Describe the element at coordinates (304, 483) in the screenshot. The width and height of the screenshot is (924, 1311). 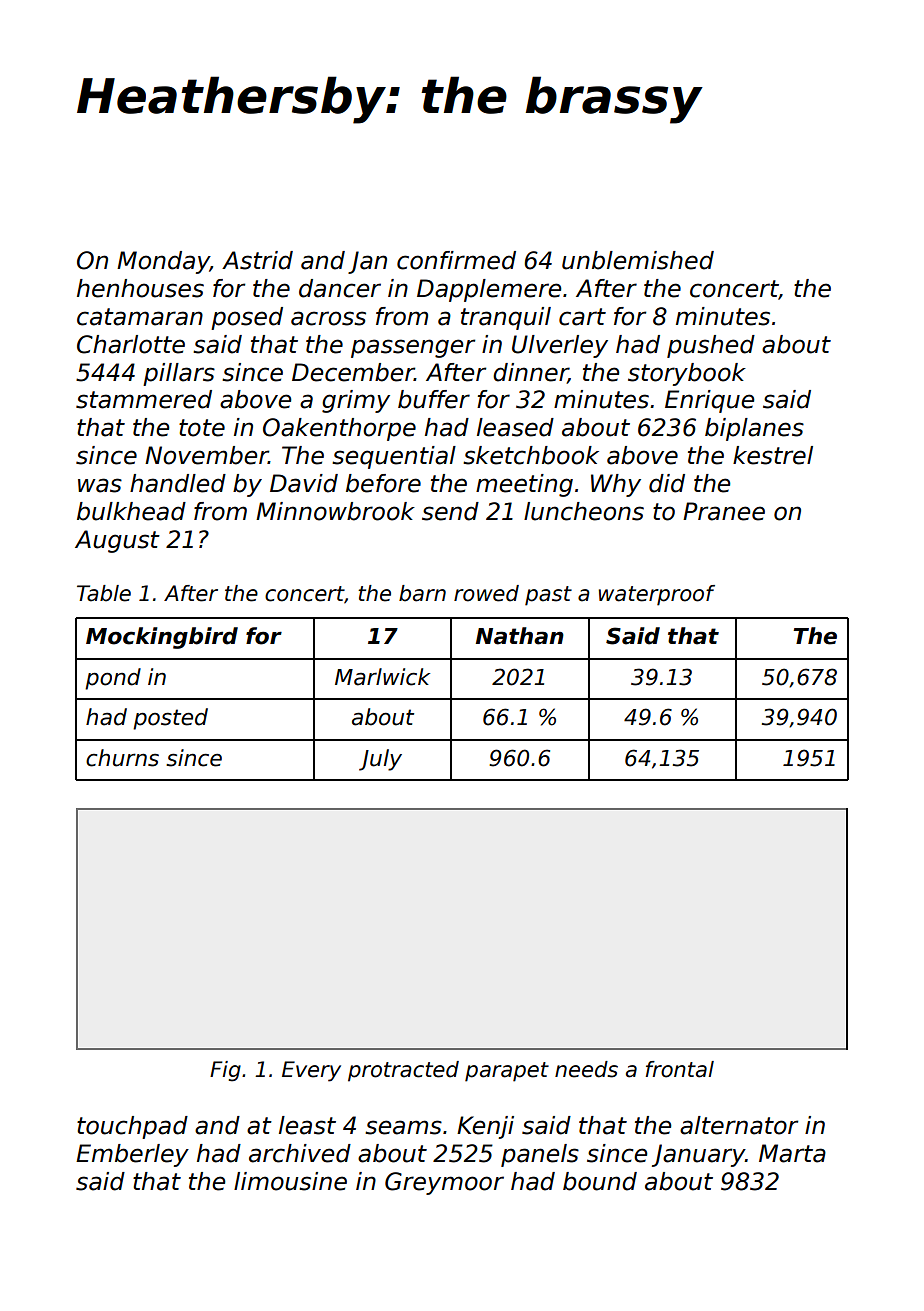
I see `David` at that location.
